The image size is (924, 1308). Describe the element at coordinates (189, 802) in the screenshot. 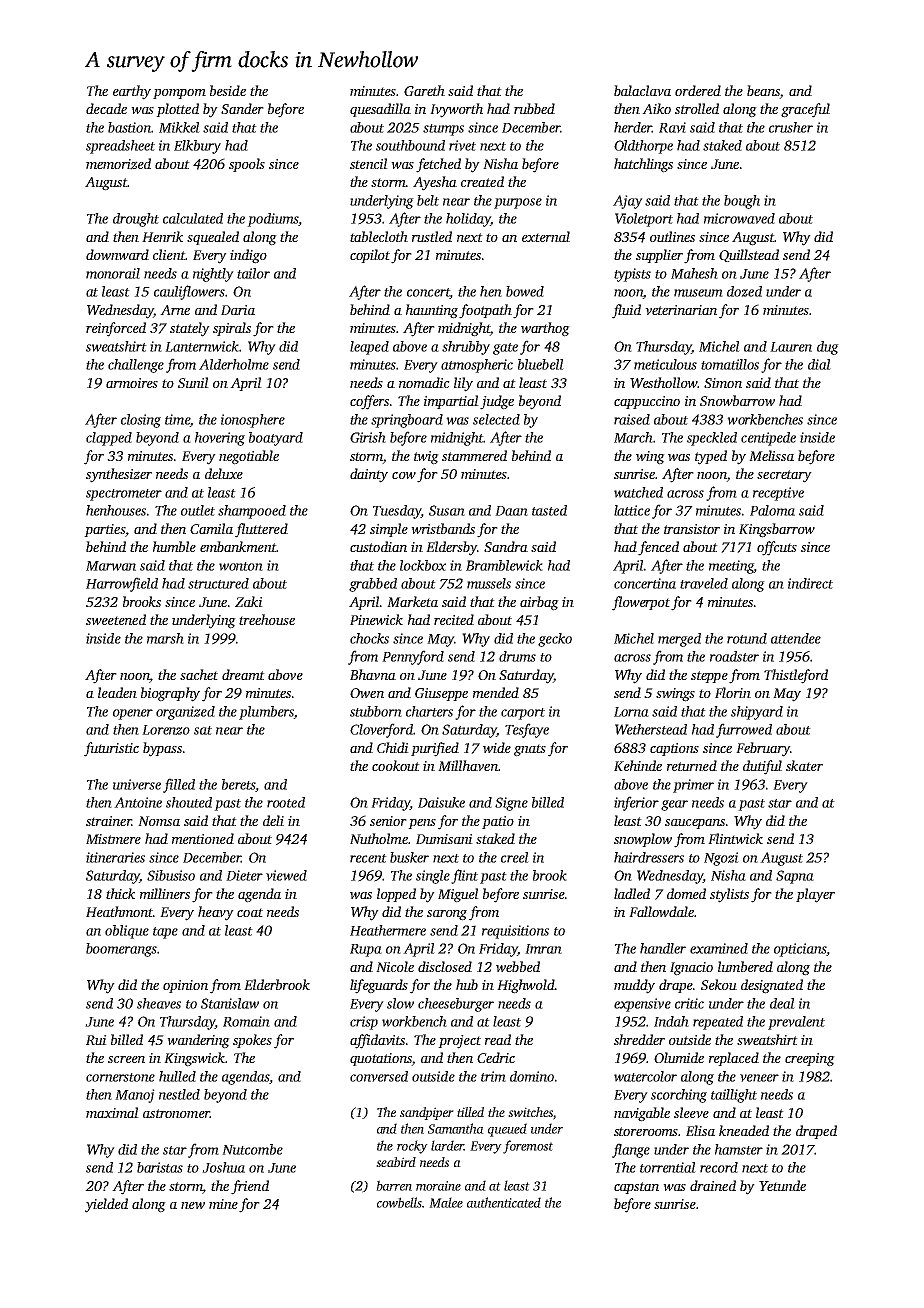

I see `shouted` at that location.
